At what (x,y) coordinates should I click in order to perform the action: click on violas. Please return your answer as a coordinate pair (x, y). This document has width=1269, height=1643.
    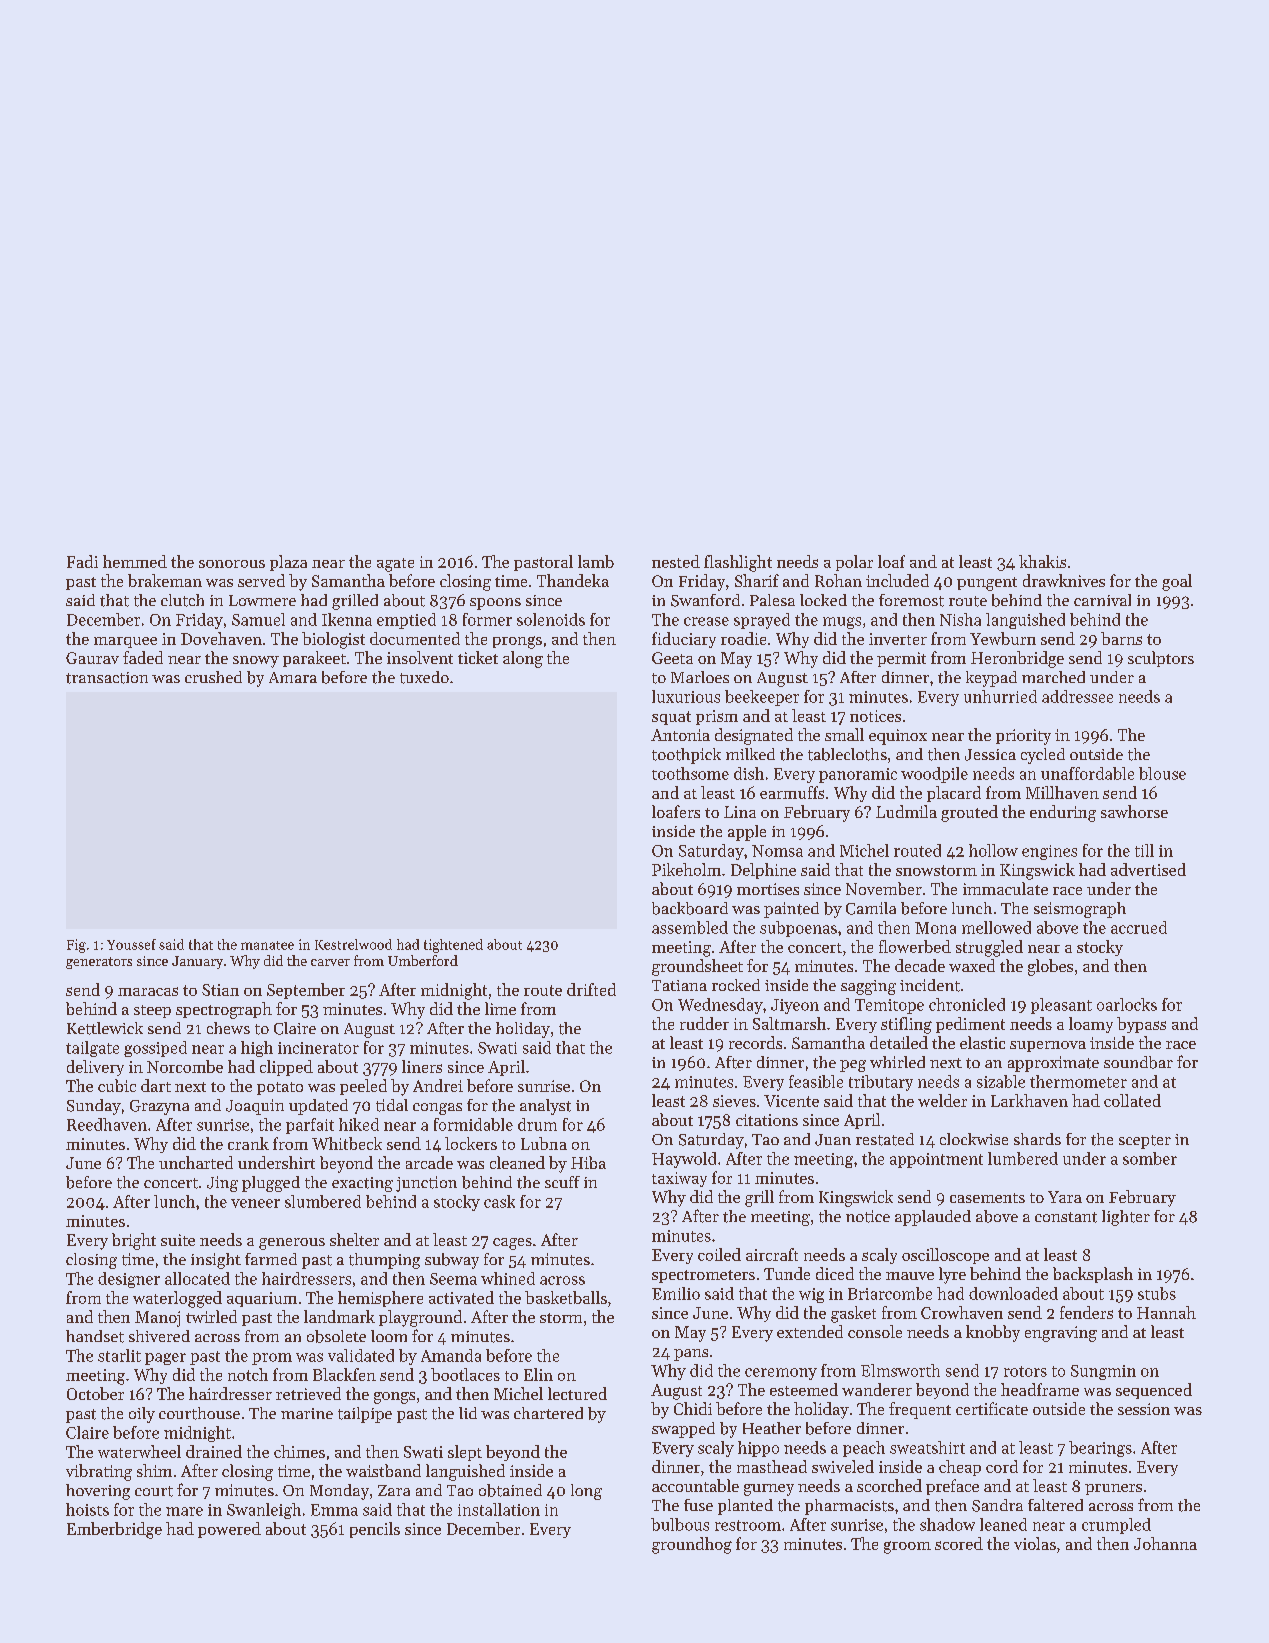
    Looking at the image, I should click on (1035, 1543).
